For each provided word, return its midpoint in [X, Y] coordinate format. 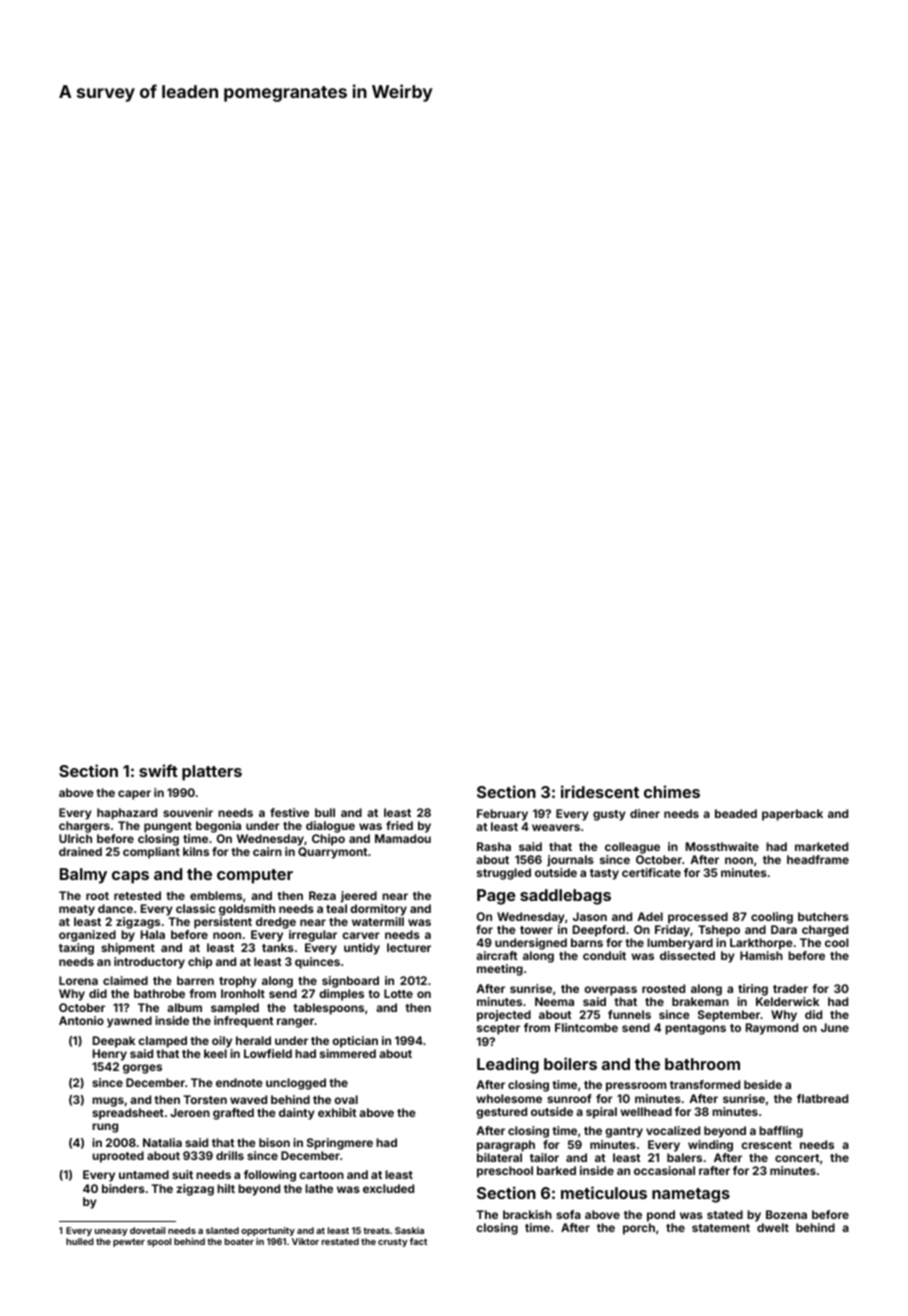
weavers [556, 827]
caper [134, 795]
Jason [590, 916]
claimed [125, 980]
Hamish [761, 955]
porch [639, 1229]
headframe [818, 859]
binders [123, 1188]
